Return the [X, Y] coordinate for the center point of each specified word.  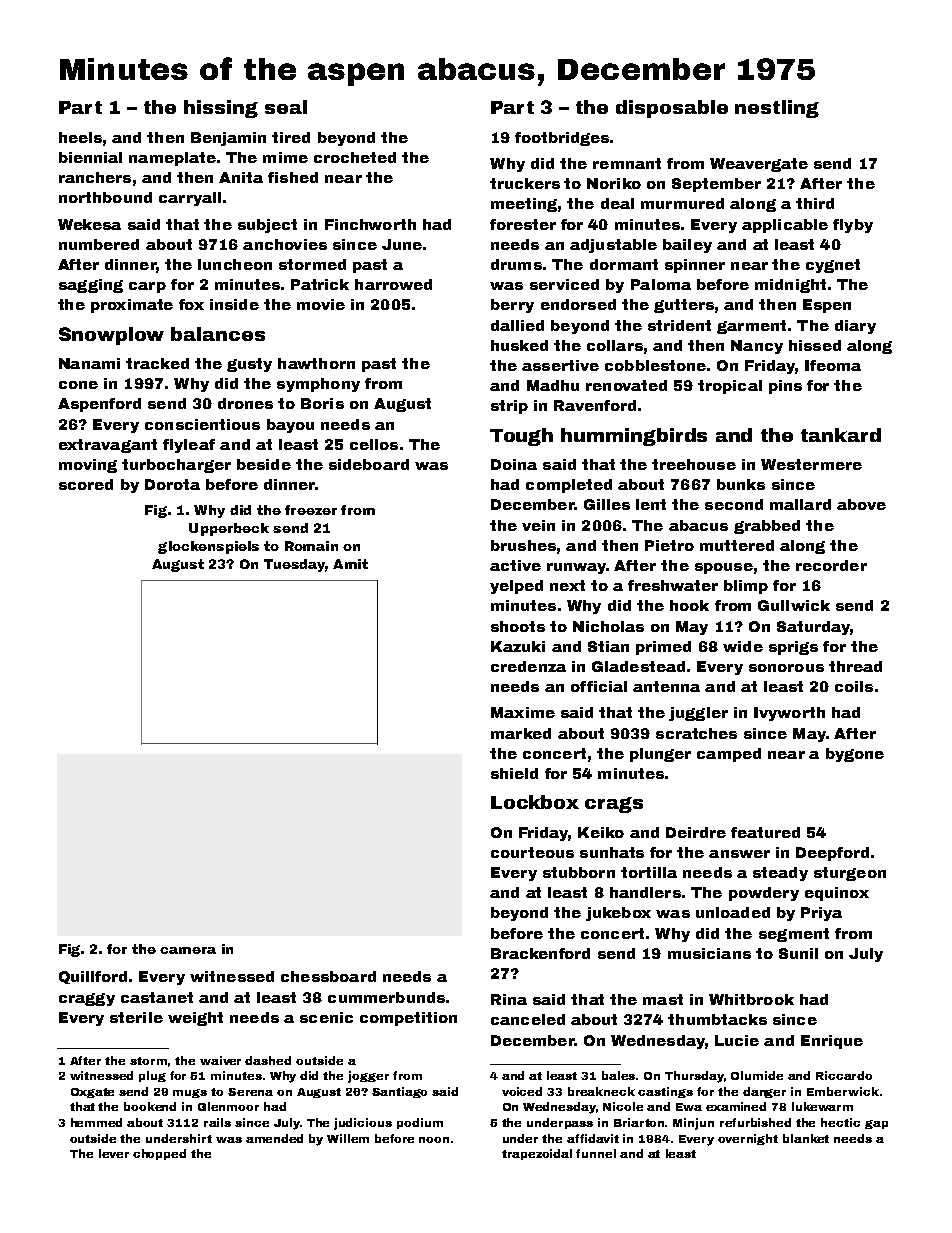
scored [86, 484]
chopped [159, 1154]
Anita [241, 177]
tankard [841, 435]
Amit [350, 564]
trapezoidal [537, 1154]
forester [523, 224]
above [861, 504]
